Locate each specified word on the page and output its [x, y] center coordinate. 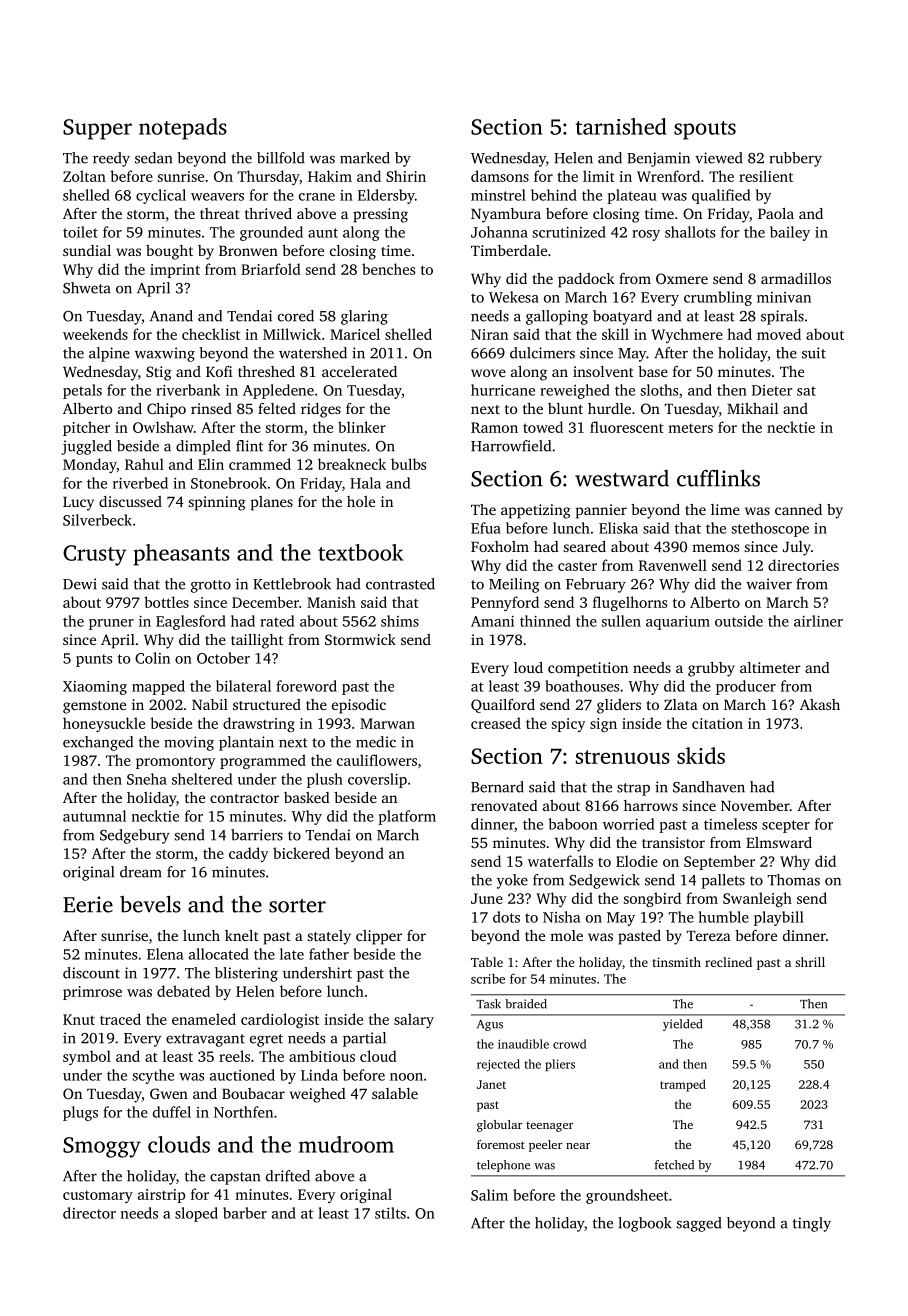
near [578, 1146]
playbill [779, 918]
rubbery [795, 159]
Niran [489, 334]
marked [365, 158]
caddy [248, 854]
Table [487, 962]
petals [82, 391]
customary [98, 1197]
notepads [183, 129]
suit [814, 353]
